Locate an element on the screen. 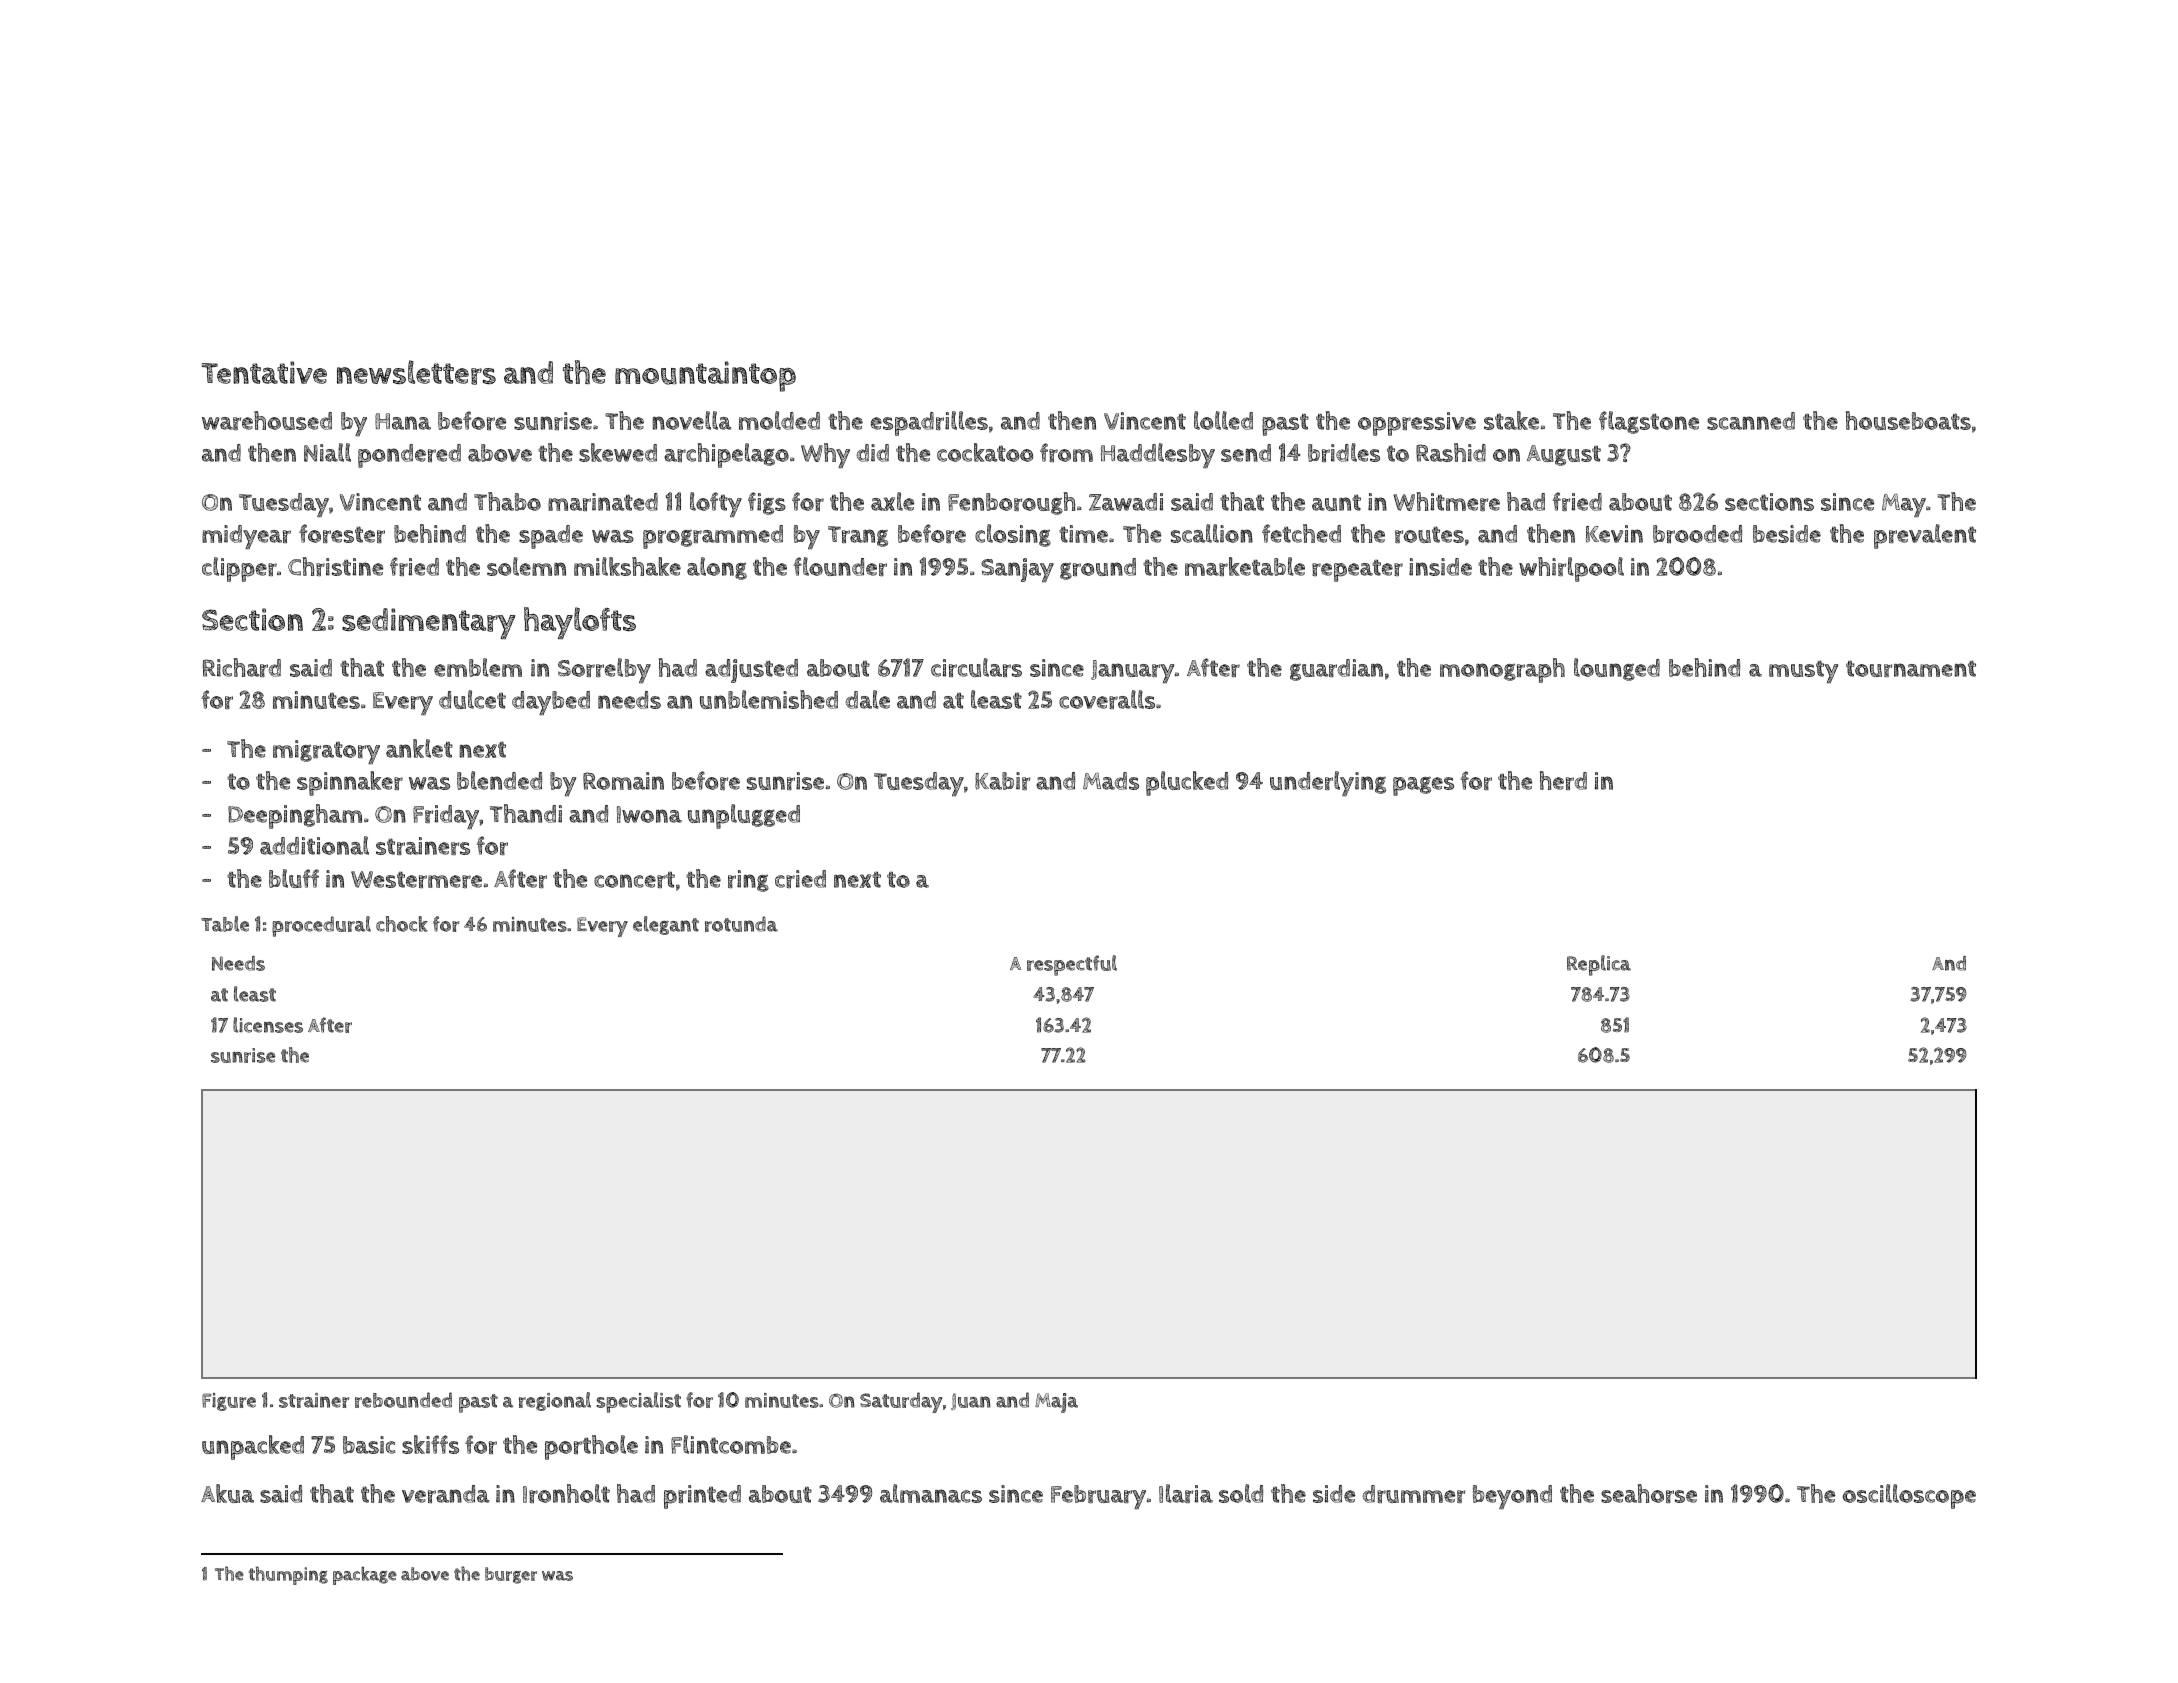 The height and width of the screenshot is (1683, 2178). oscilloscope is located at coordinates (1909, 1496).
